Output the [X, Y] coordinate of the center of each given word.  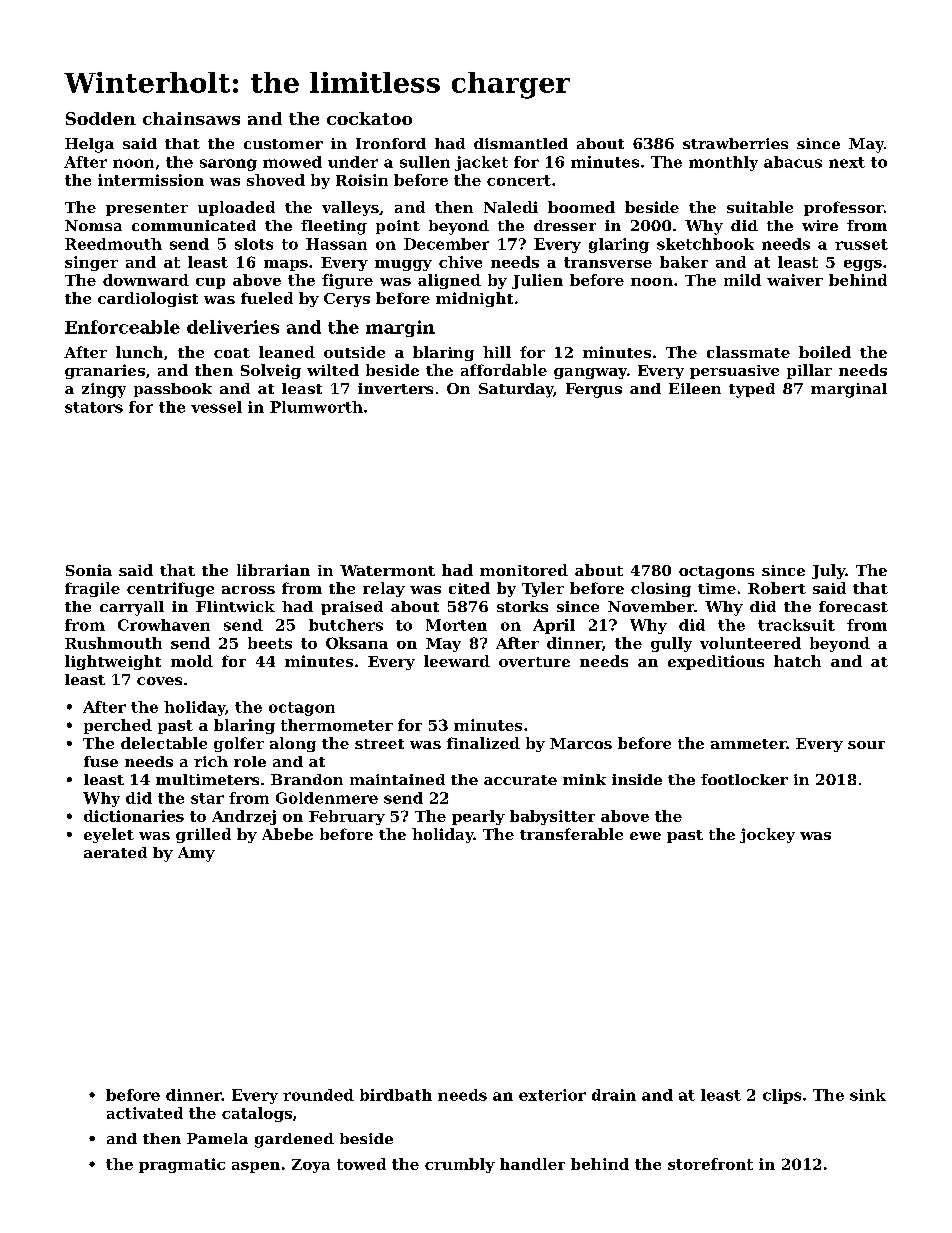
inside [637, 779]
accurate [520, 780]
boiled [825, 352]
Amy [196, 854]
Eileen [695, 388]
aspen [256, 1167]
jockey [767, 835]
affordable [504, 370]
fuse [101, 761]
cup [210, 283]
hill [497, 352]
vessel [216, 407]
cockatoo [369, 118]
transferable [571, 834]
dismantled [521, 143]
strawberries [735, 143]
